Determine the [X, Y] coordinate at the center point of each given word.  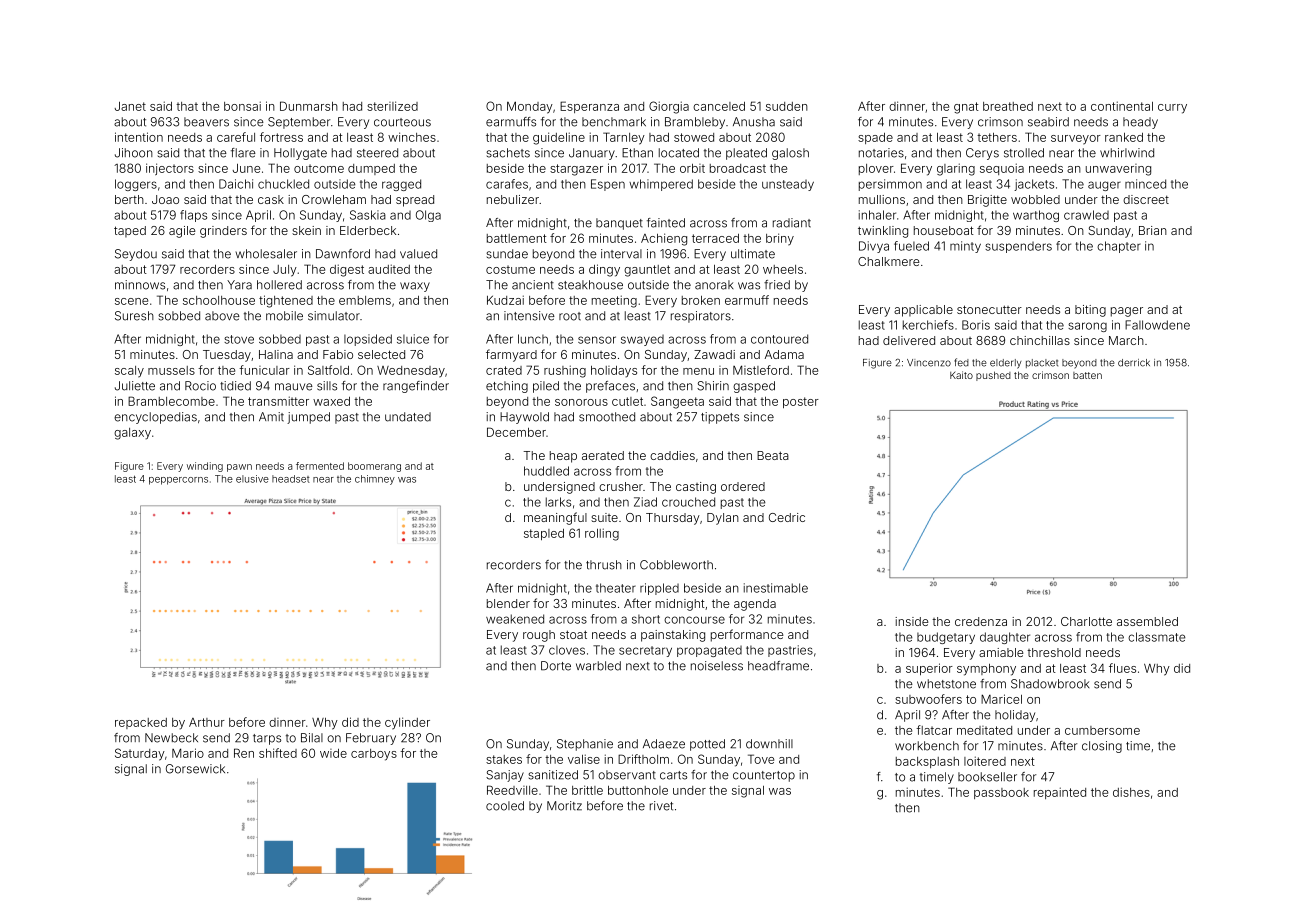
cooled [505, 806]
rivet [661, 806]
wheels [783, 269]
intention [139, 137]
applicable [923, 311]
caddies [672, 455]
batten [1087, 375]
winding [205, 467]
